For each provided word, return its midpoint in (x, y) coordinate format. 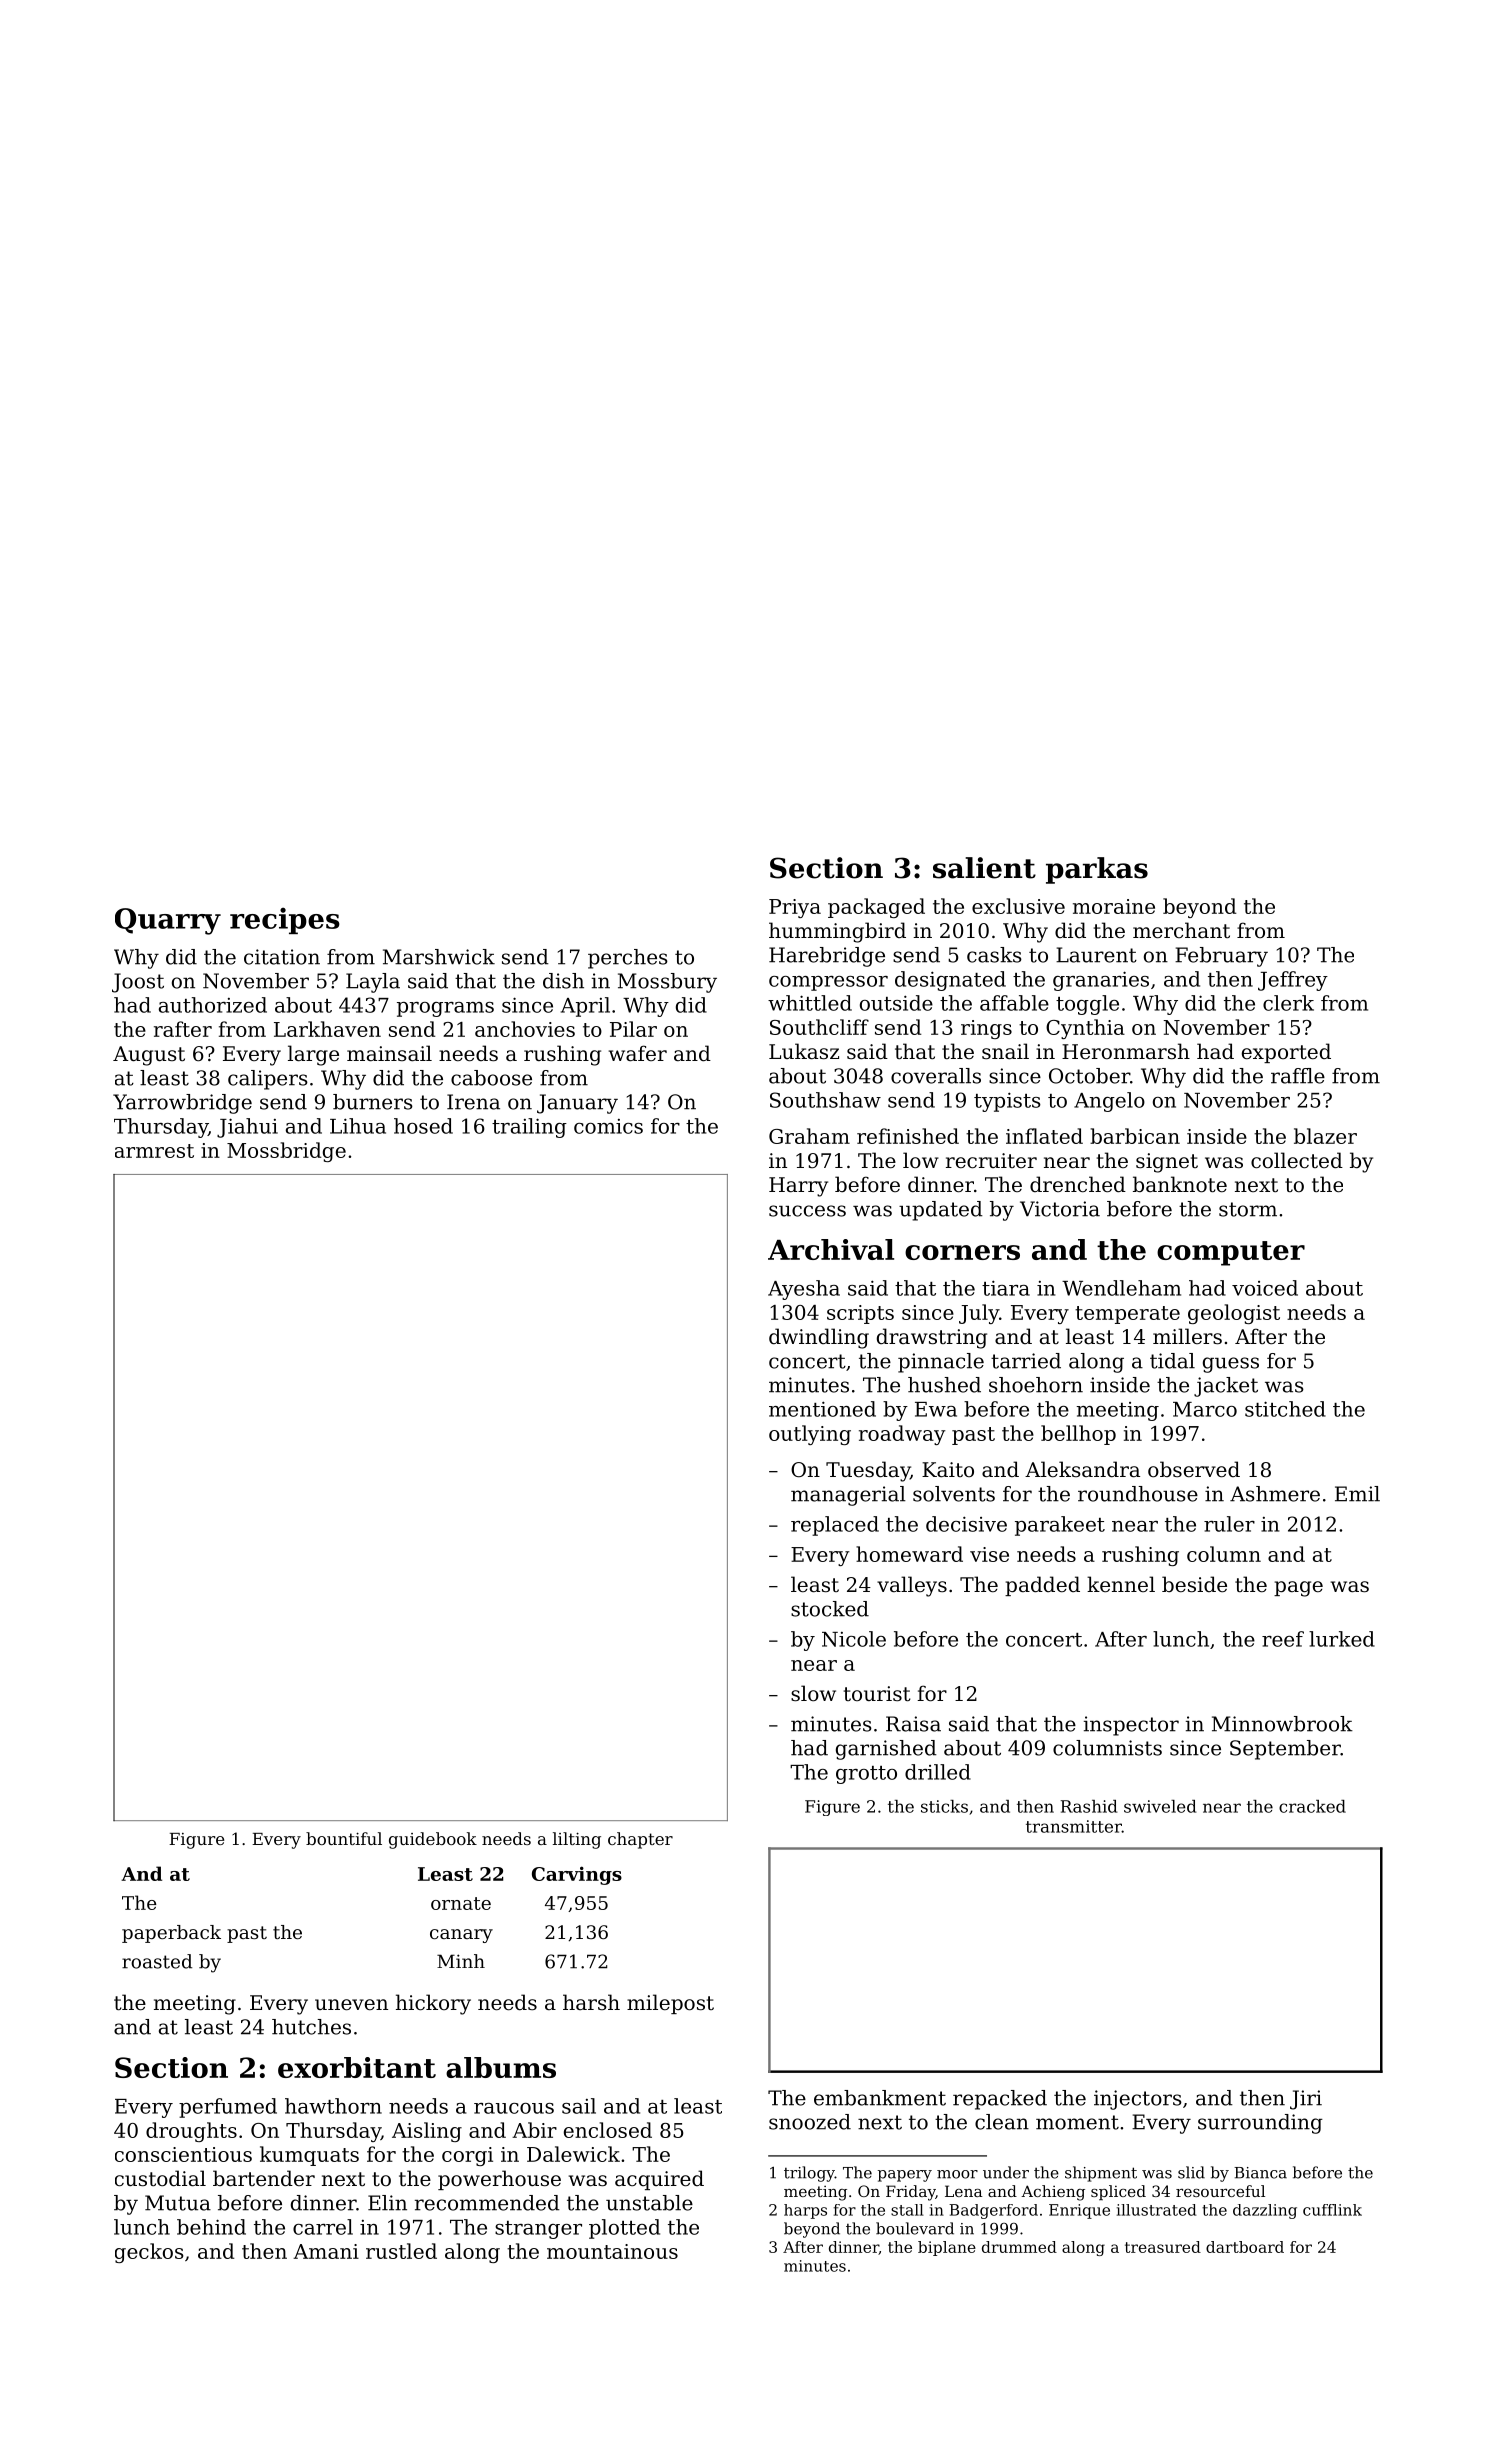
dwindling (819, 1338)
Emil (1357, 1494)
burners (373, 1102)
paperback (171, 1934)
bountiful (344, 1838)
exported (1286, 1053)
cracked (1312, 1806)
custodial (160, 2178)
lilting (577, 1840)
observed (1194, 1469)
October (1089, 1076)
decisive (966, 1524)
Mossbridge (286, 1152)
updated (941, 1211)
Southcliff (819, 1027)
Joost (138, 983)
